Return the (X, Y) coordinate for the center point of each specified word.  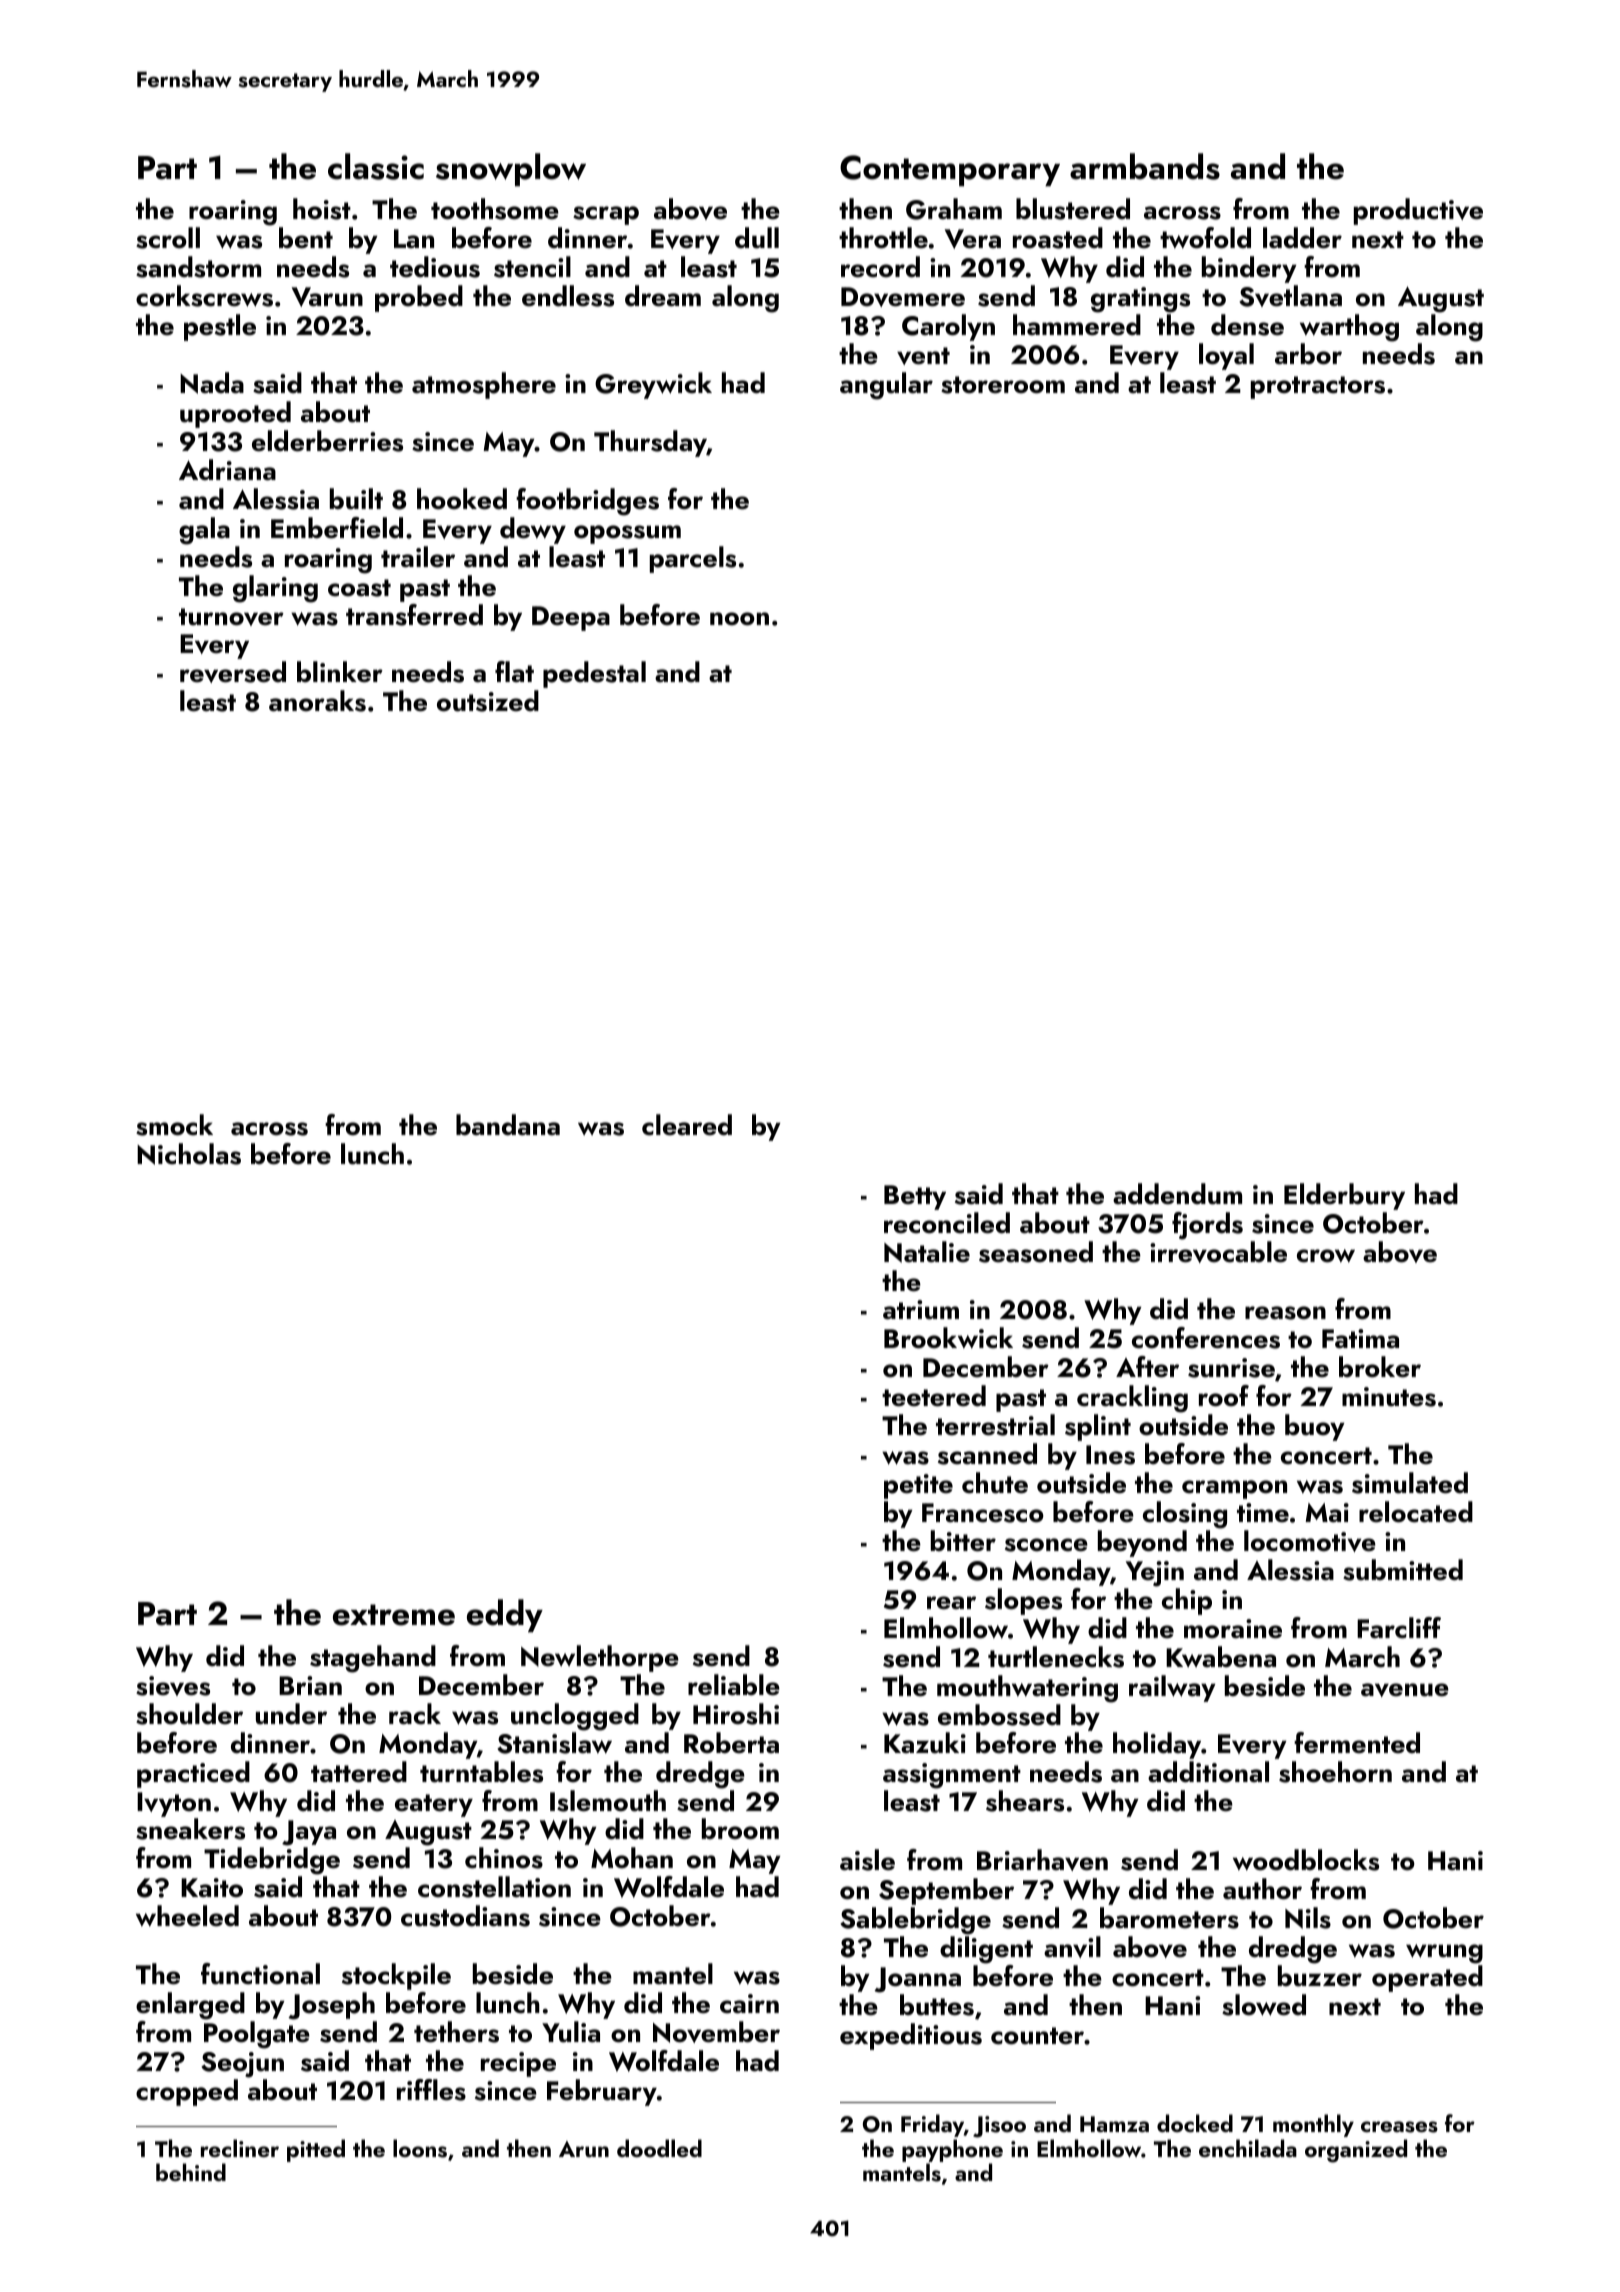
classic (376, 166)
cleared (687, 1125)
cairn (749, 2004)
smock (174, 1125)
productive (1418, 211)
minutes (1389, 1397)
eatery (434, 1805)
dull (757, 238)
